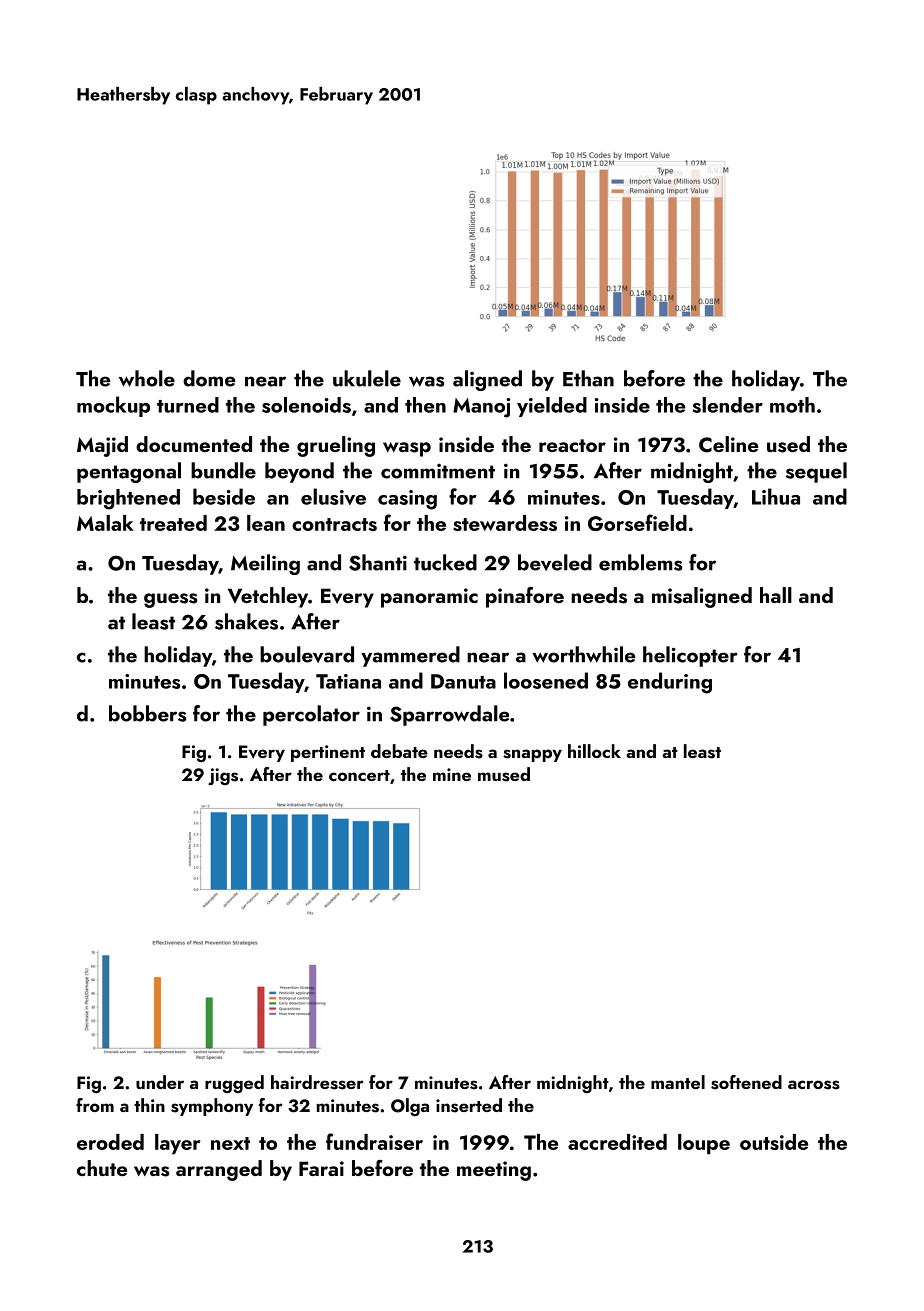 This image has width=924, height=1311. What do you see at coordinates (223, 776) in the image?
I see `jigs` at bounding box center [223, 776].
